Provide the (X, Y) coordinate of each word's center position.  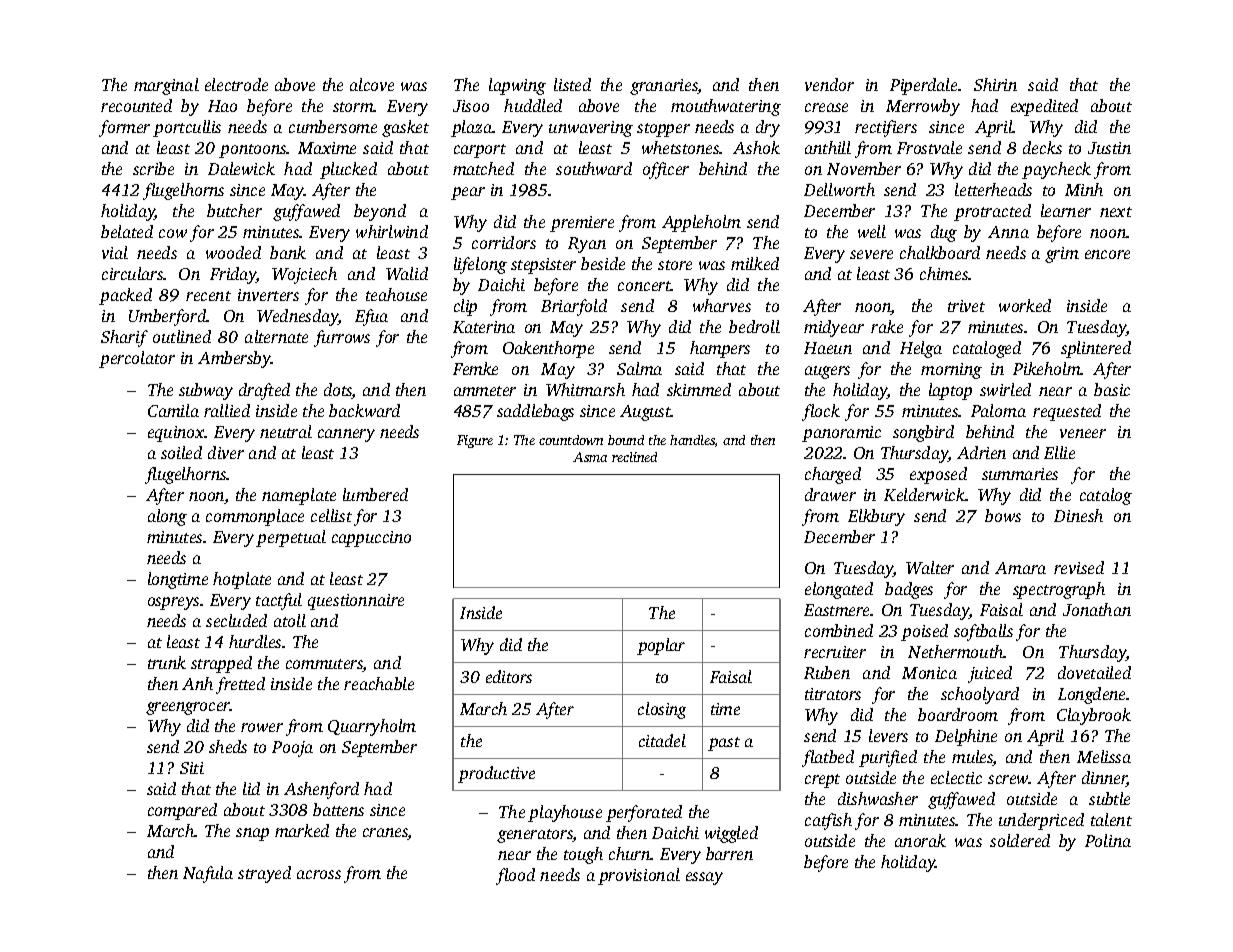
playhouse (565, 813)
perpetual (291, 538)
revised (1079, 567)
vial (115, 252)
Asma (590, 457)
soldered (1020, 840)
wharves (722, 305)
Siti (192, 768)
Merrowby (923, 107)
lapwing (517, 86)
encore (1107, 254)
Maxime (327, 148)
